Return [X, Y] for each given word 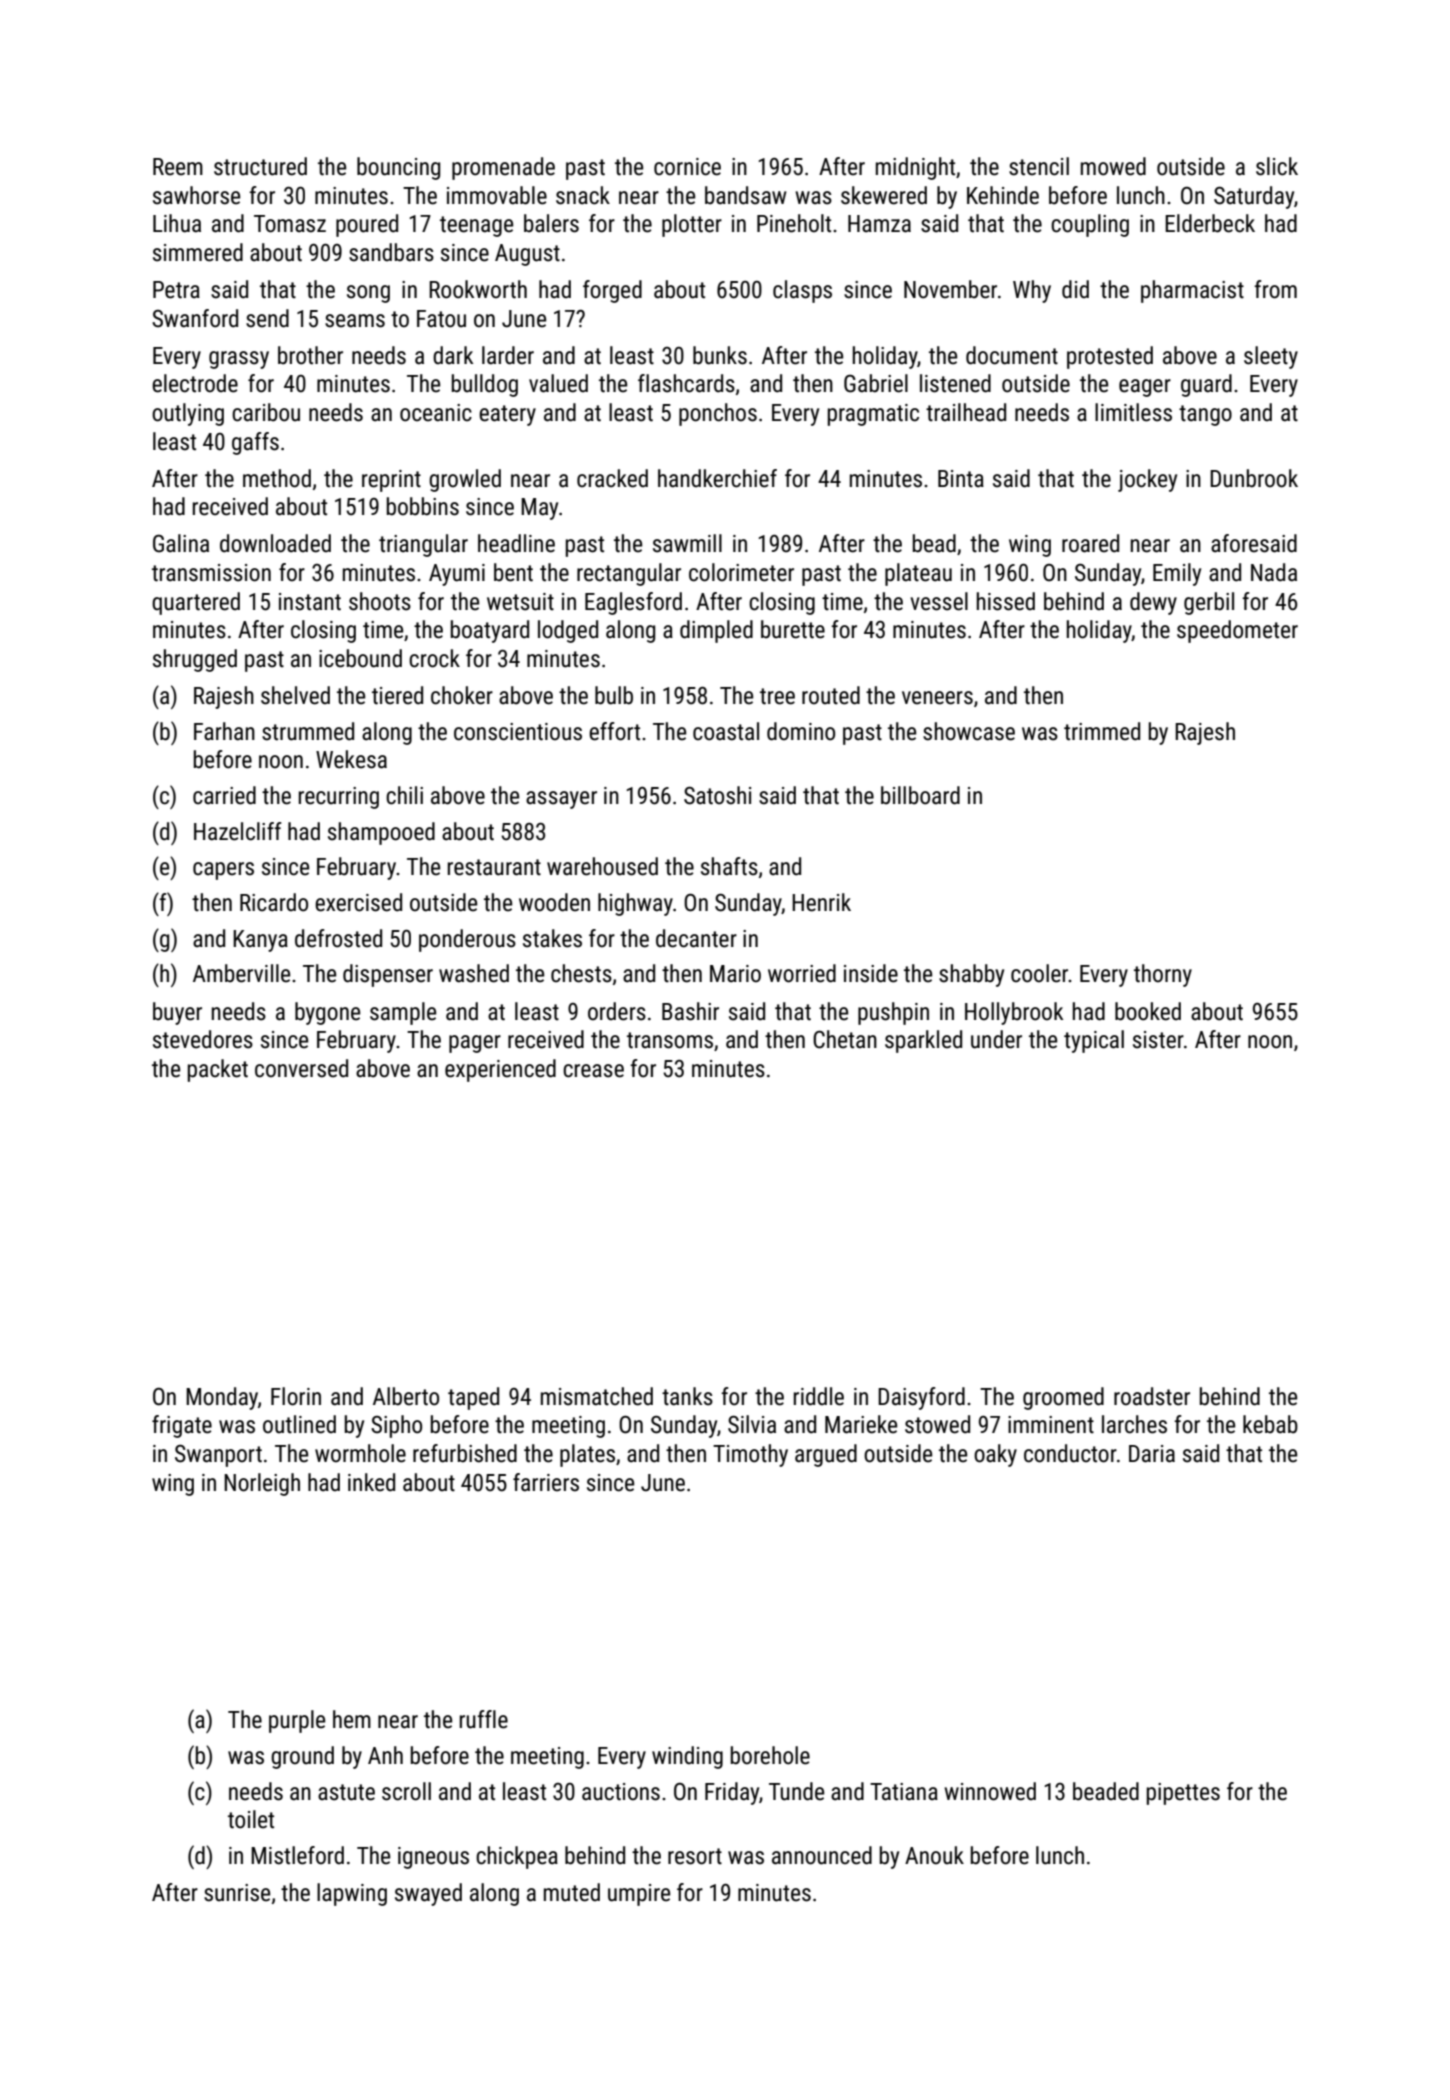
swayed [428, 1894]
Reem [178, 167]
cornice [687, 167]
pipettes [1183, 1794]
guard [1206, 385]
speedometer [1237, 631]
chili [404, 795]
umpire [639, 1895]
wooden [554, 902]
